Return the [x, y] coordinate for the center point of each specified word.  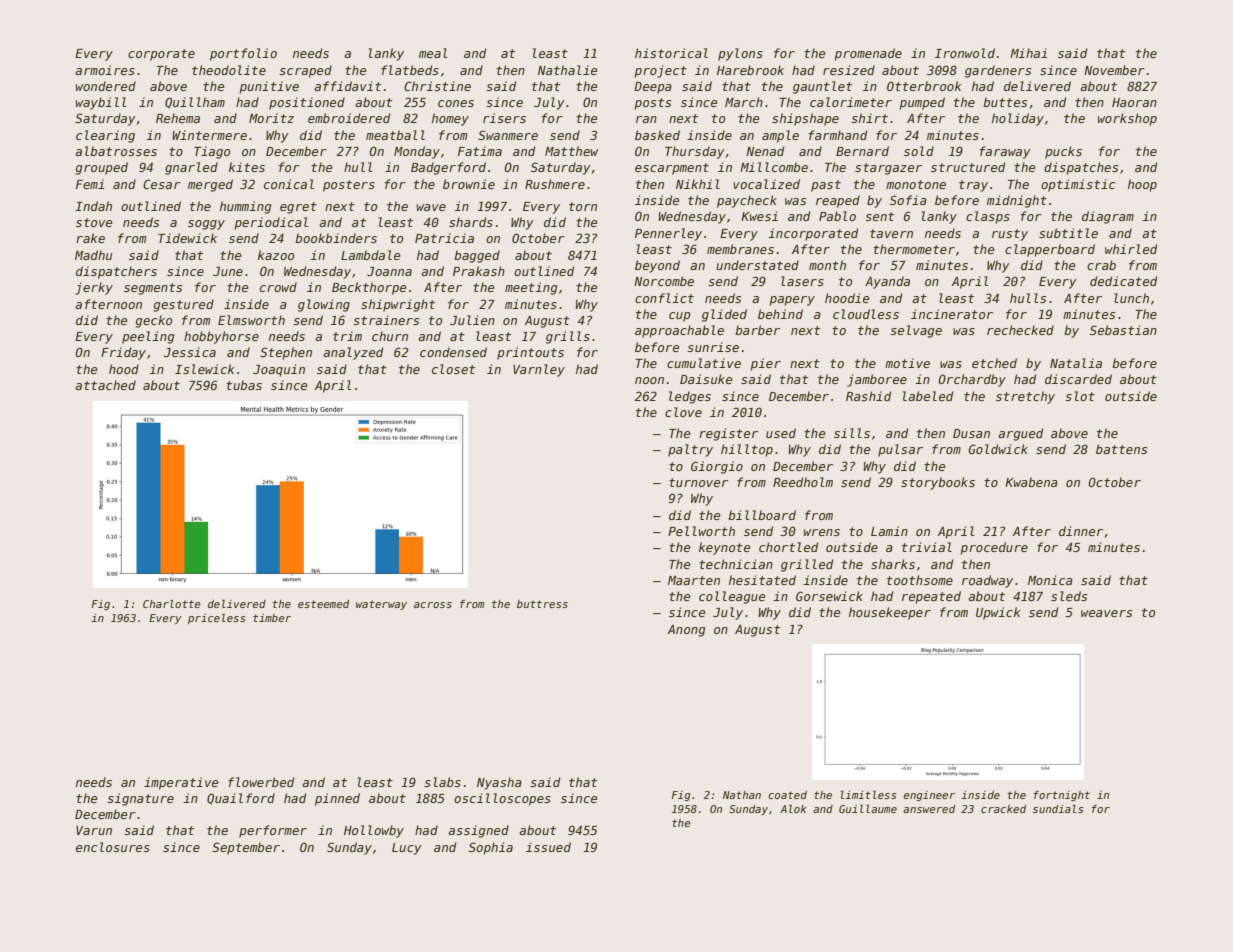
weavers [1106, 613]
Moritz [271, 118]
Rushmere [555, 184]
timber [272, 618]
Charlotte [172, 604]
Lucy [407, 849]
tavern [891, 233]
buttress [542, 604]
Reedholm [803, 482]
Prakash [479, 271]
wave [431, 207]
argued [1020, 434]
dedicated [1123, 281]
